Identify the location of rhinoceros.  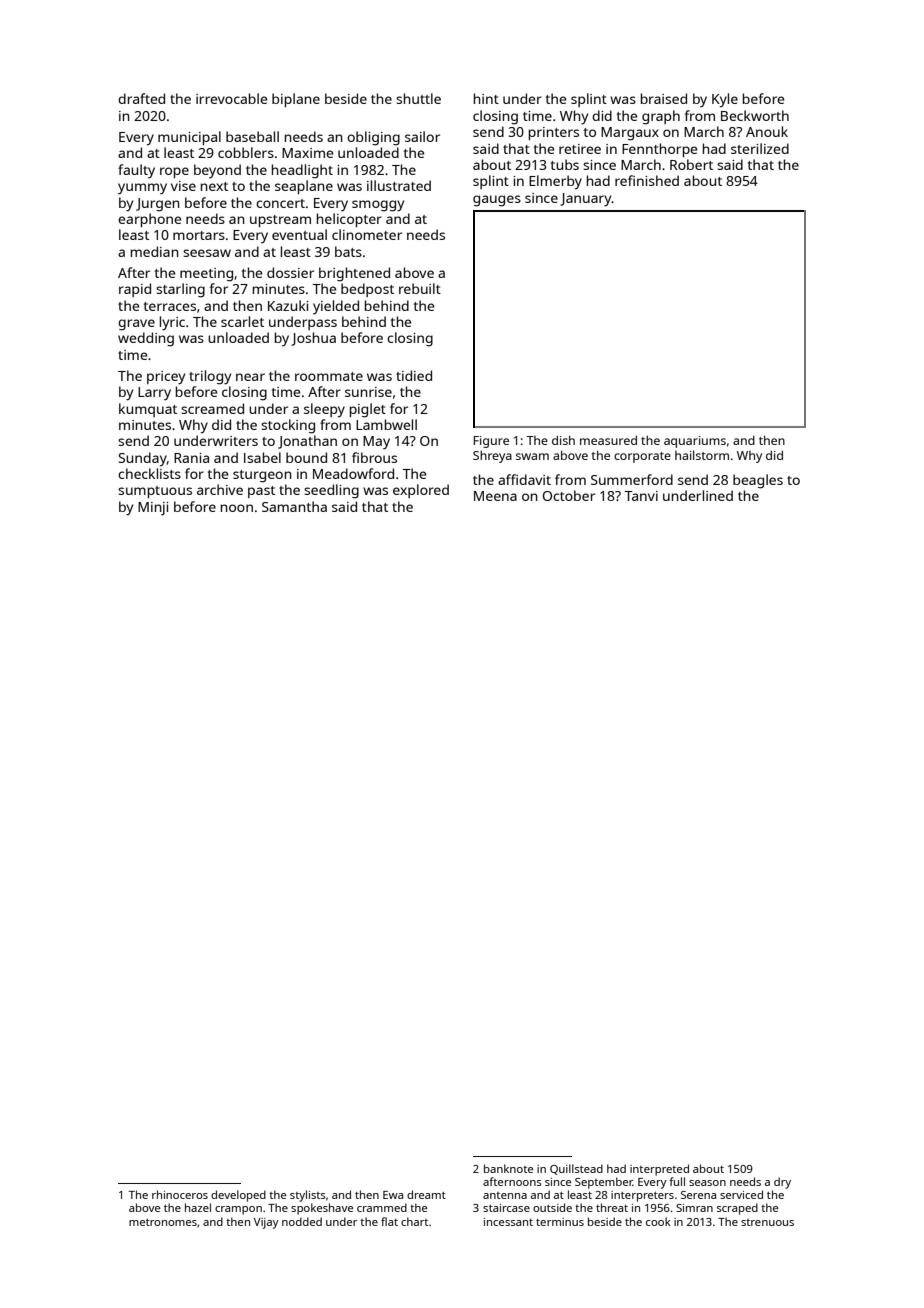
(180, 1194).
